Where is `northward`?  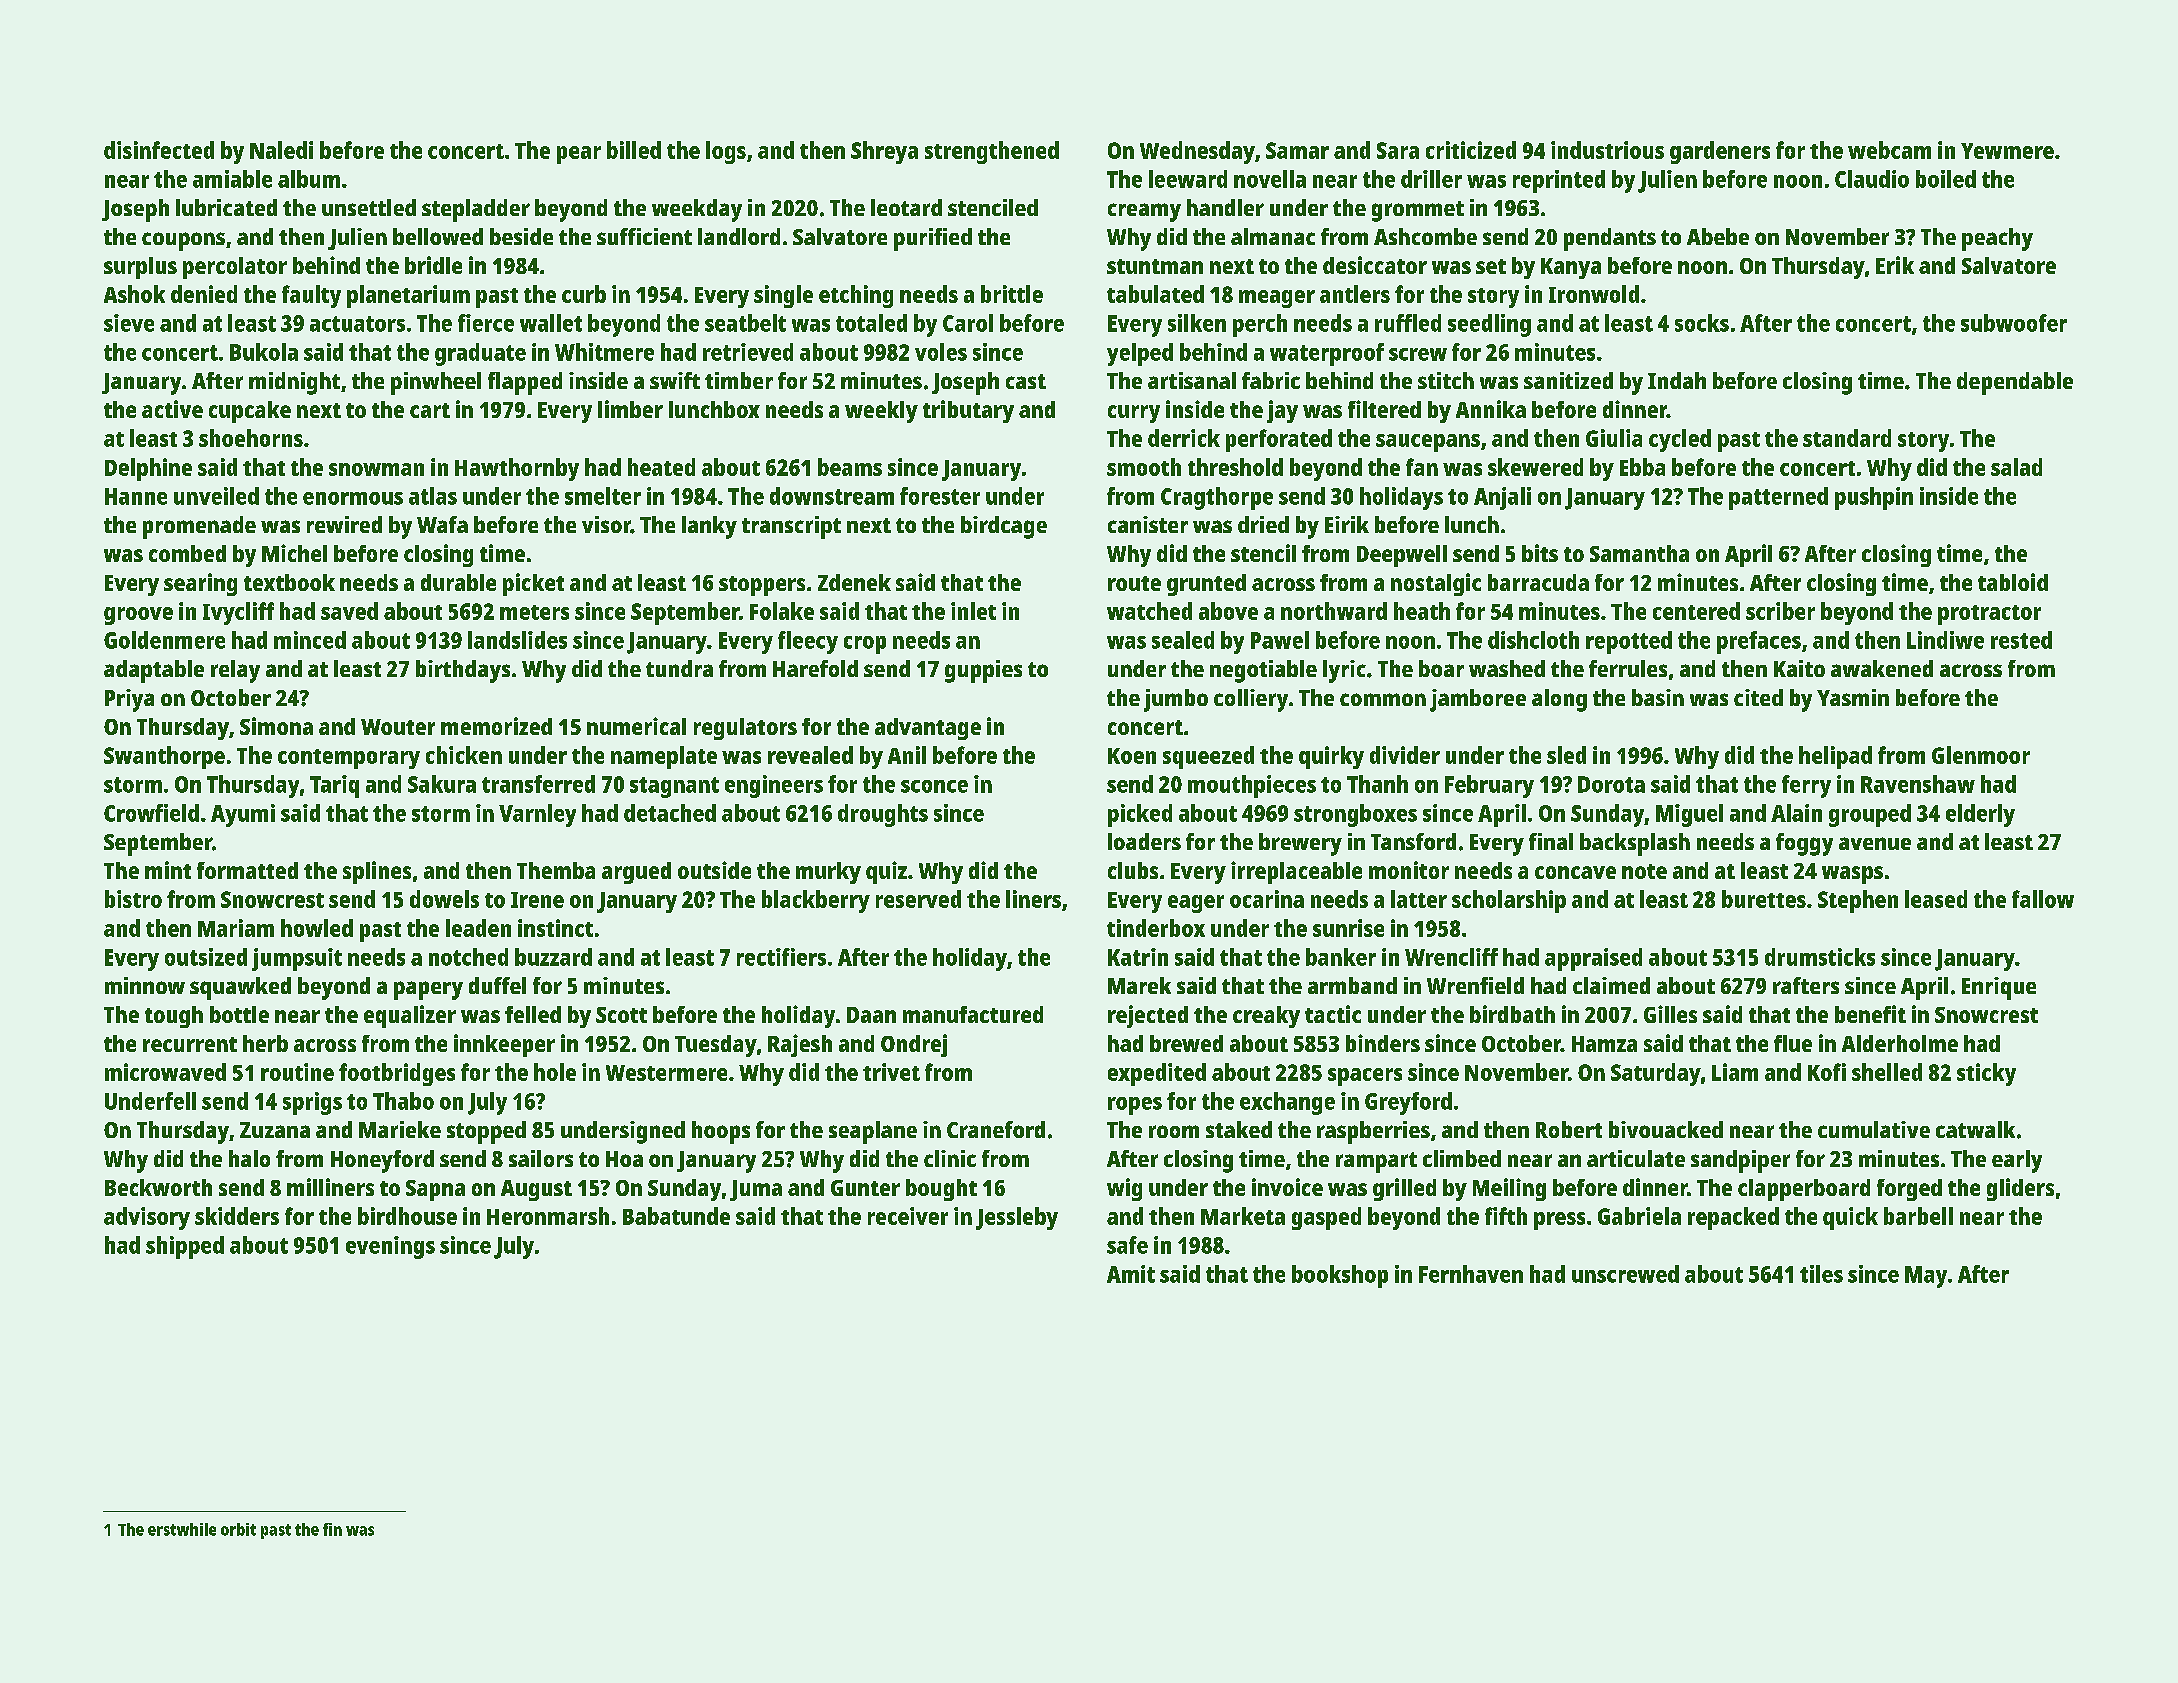
northward is located at coordinates (1334, 611).
